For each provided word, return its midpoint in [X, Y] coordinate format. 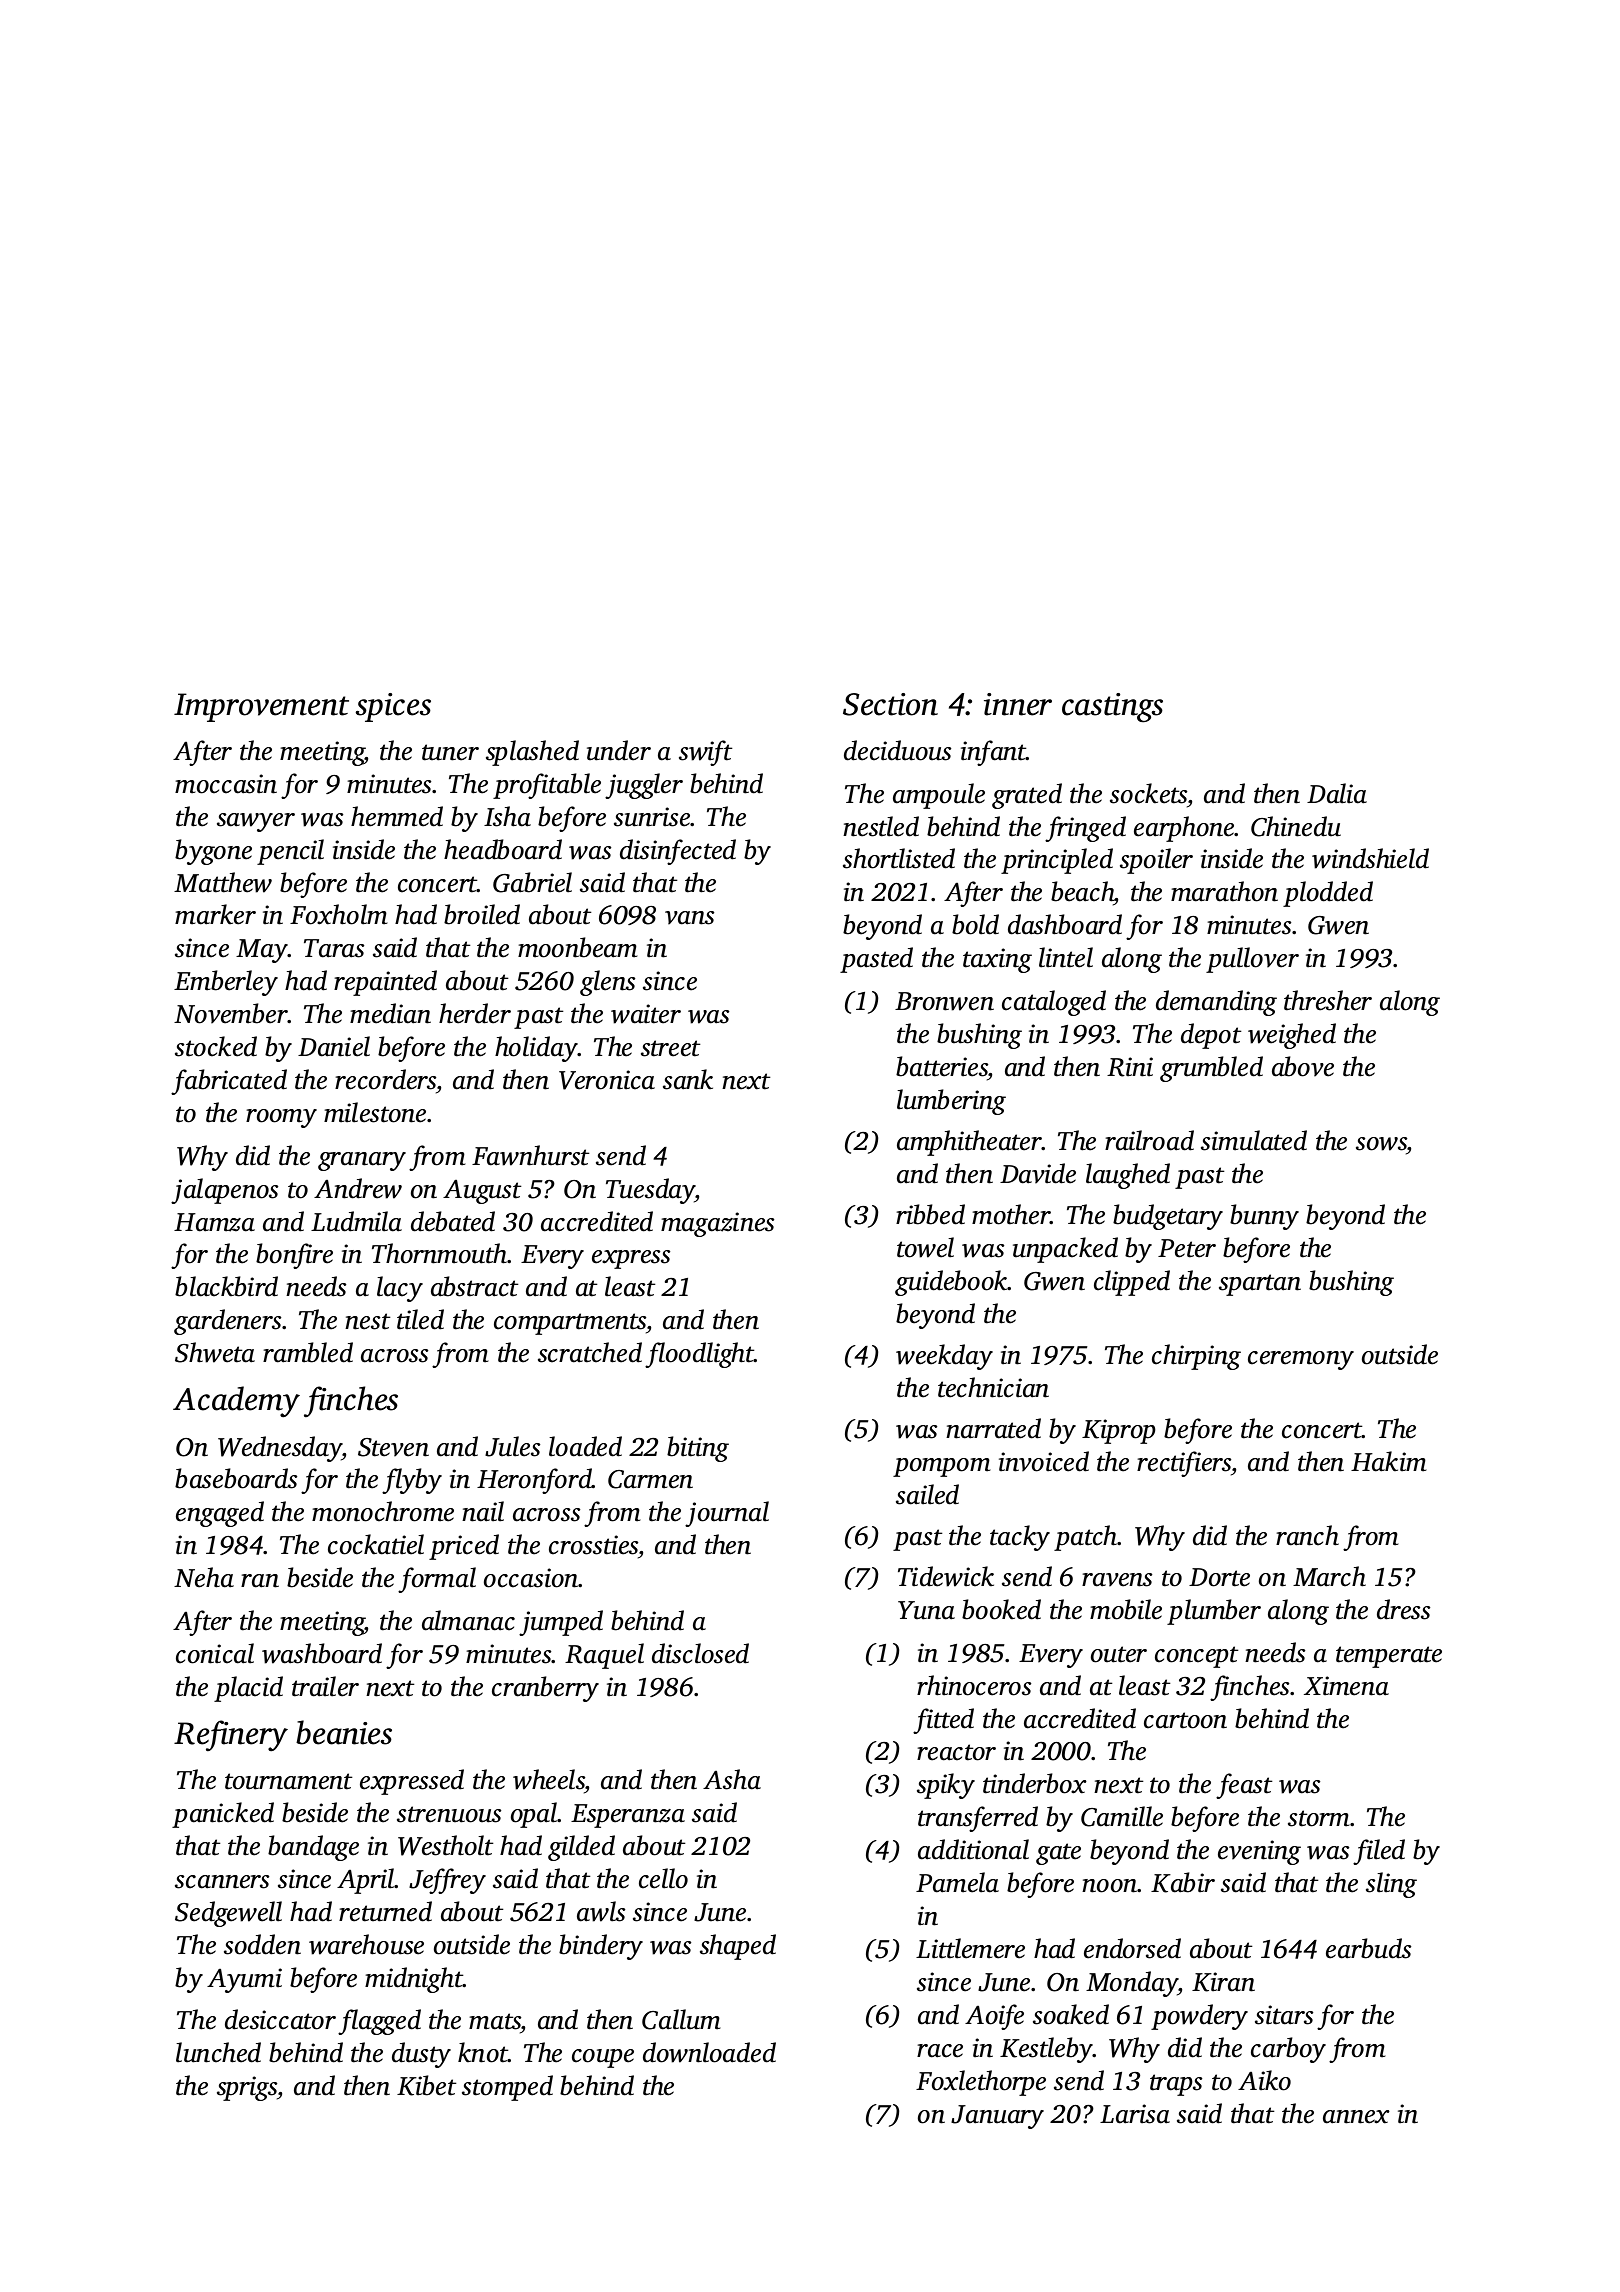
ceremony [1301, 1360]
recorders [385, 1079]
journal [727, 1514]
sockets [1148, 793]
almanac [468, 1620]
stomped [507, 2088]
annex [1356, 2117]
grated [1027, 796]
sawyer [256, 822]
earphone [1184, 829]
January [997, 2117]
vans [689, 918]
